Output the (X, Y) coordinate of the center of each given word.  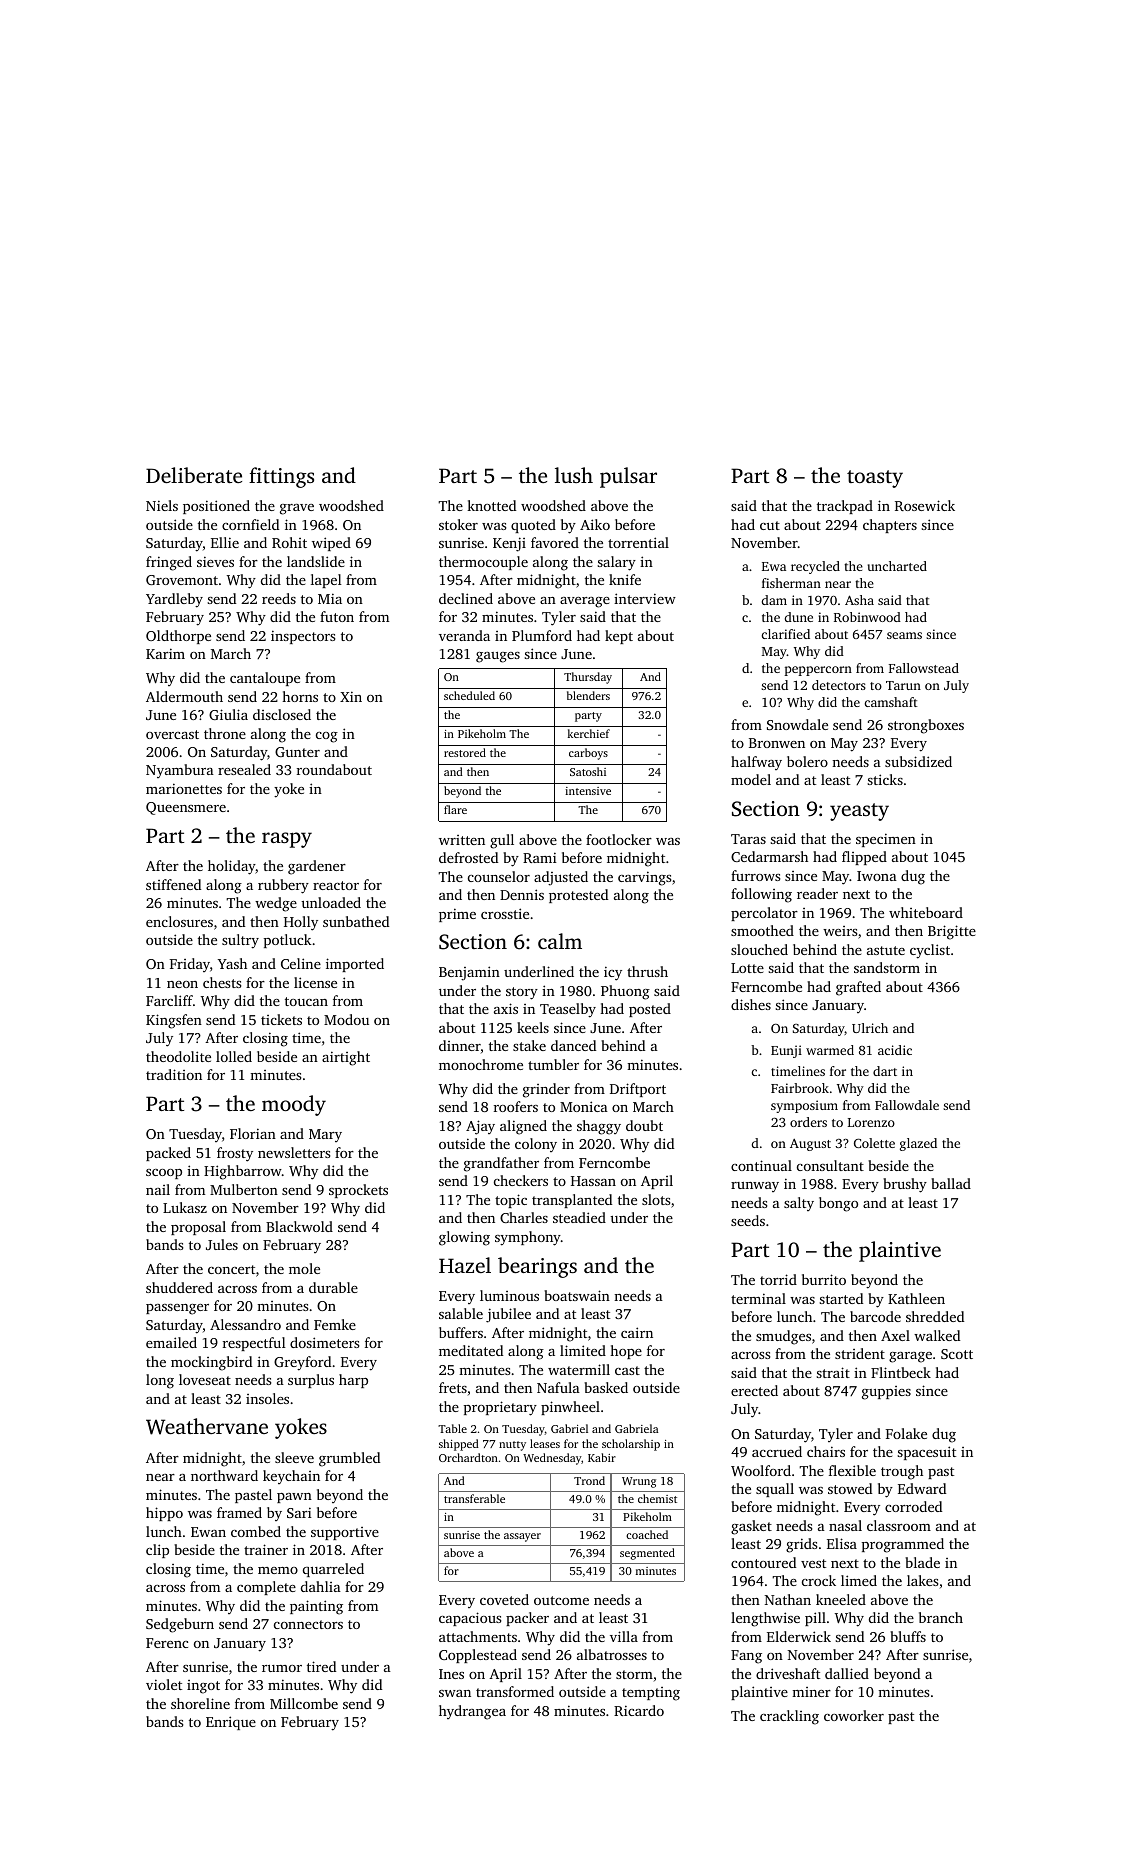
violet (164, 1684)
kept (619, 637)
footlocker (619, 839)
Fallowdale (907, 1105)
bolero (807, 761)
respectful (254, 1344)
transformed (515, 1691)
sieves (215, 561)
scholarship (631, 1445)
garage (910, 1357)
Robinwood (867, 617)
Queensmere (186, 808)
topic (511, 1201)
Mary (325, 1135)
